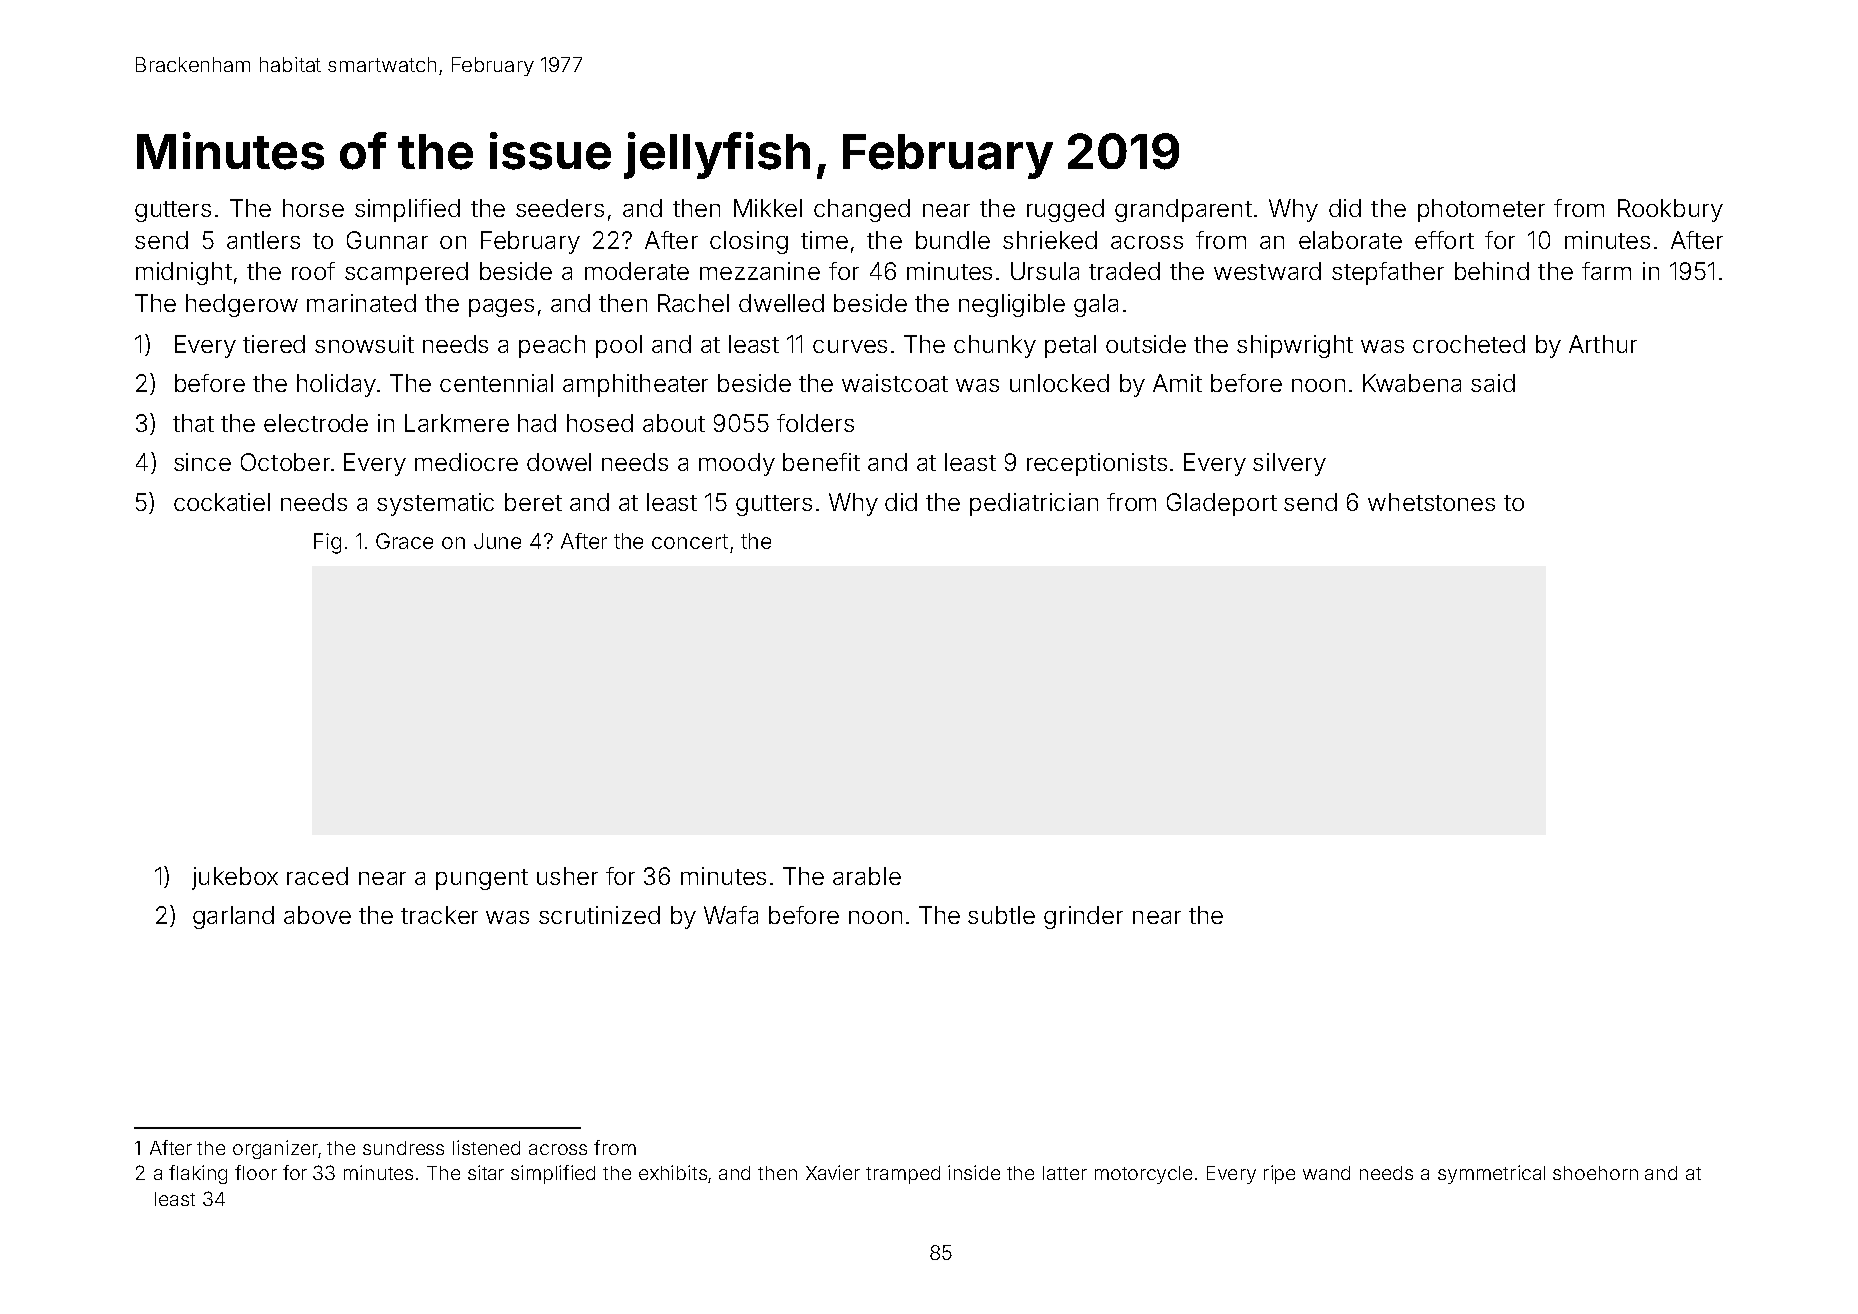  Describe the element at coordinates (1001, 915) in the screenshot. I see `subtle` at that location.
